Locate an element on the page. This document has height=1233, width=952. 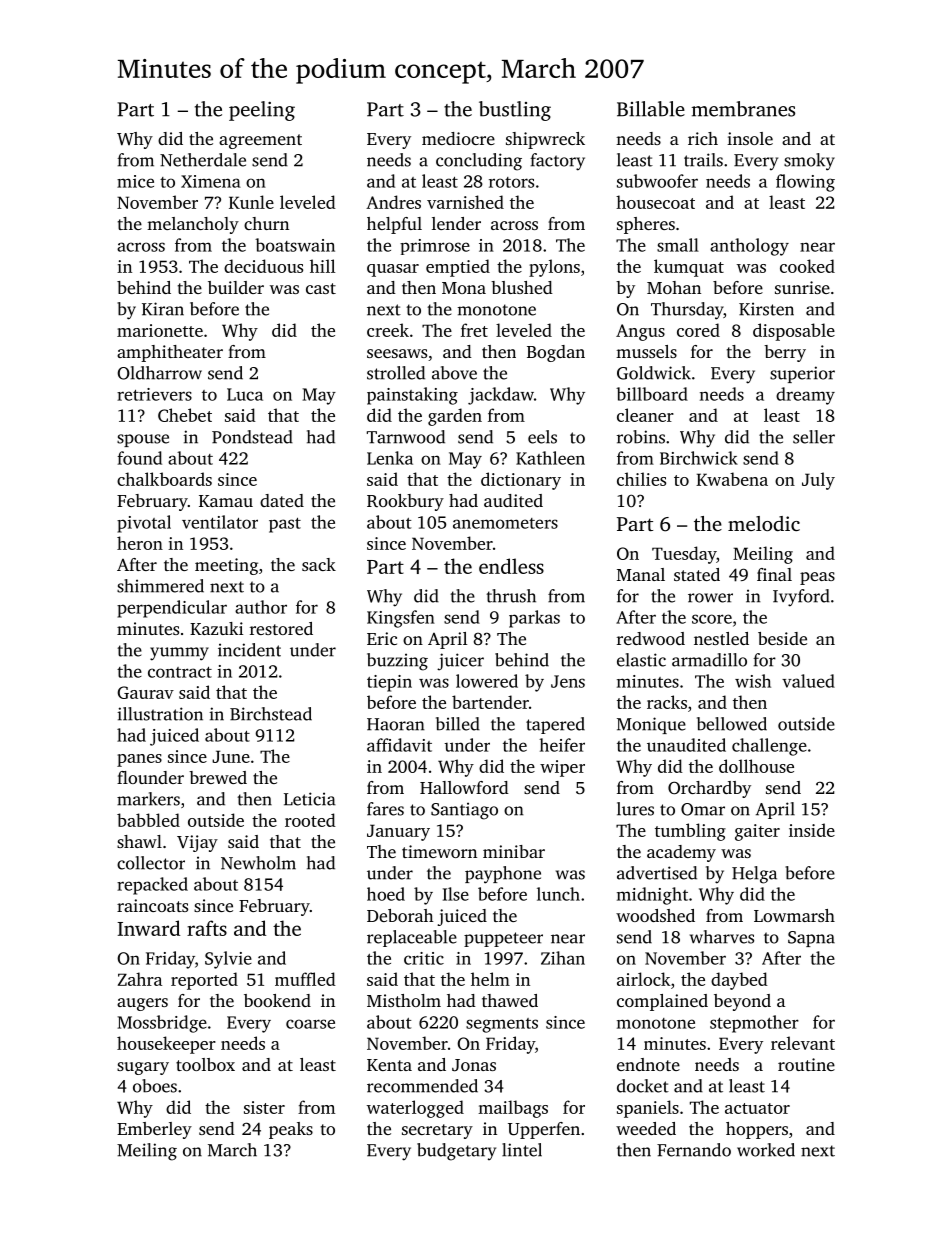
Kirsten is located at coordinates (766, 309).
